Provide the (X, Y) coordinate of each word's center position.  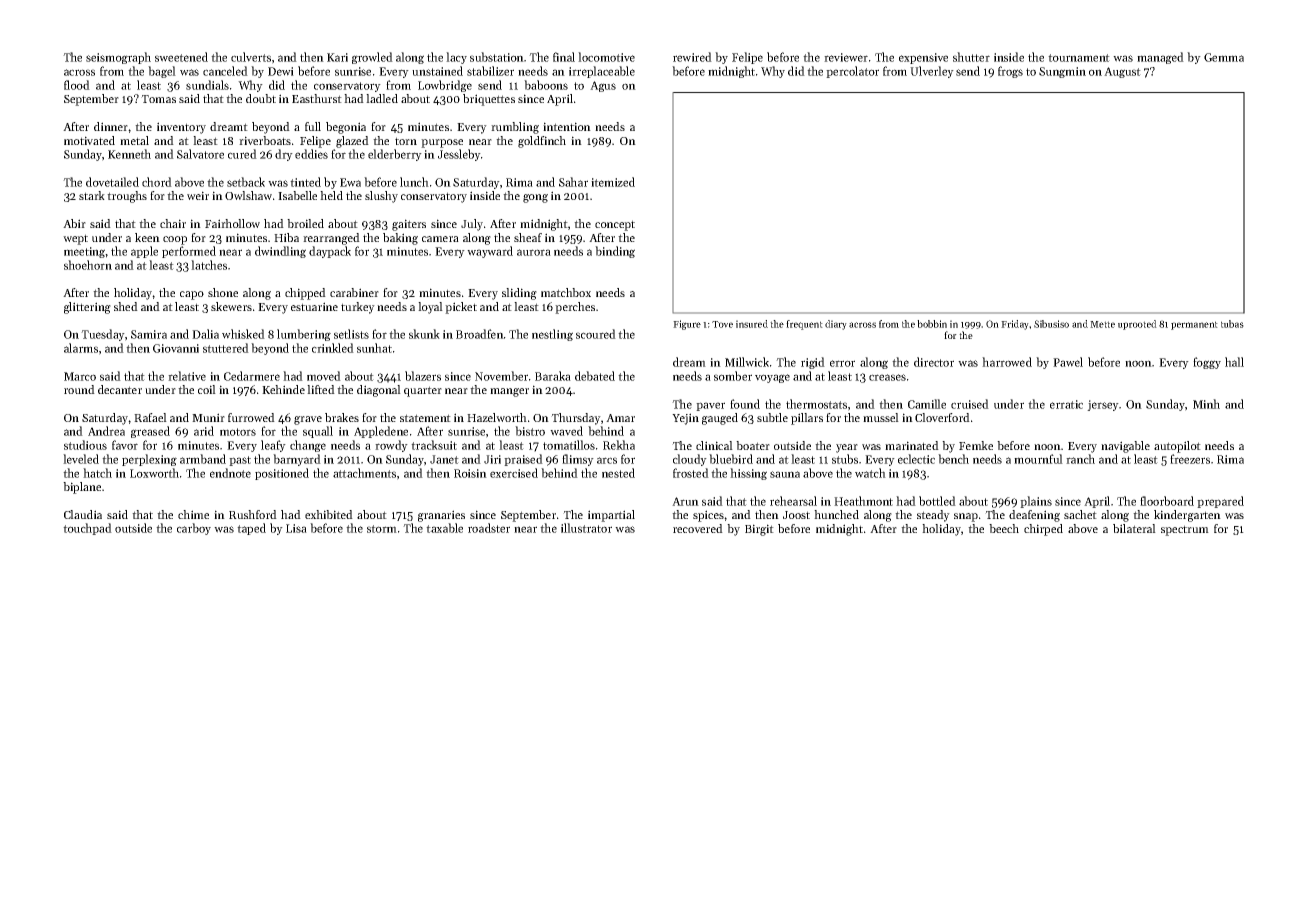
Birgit (759, 530)
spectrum (1185, 530)
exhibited (329, 514)
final (564, 57)
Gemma (1224, 57)
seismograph (118, 58)
